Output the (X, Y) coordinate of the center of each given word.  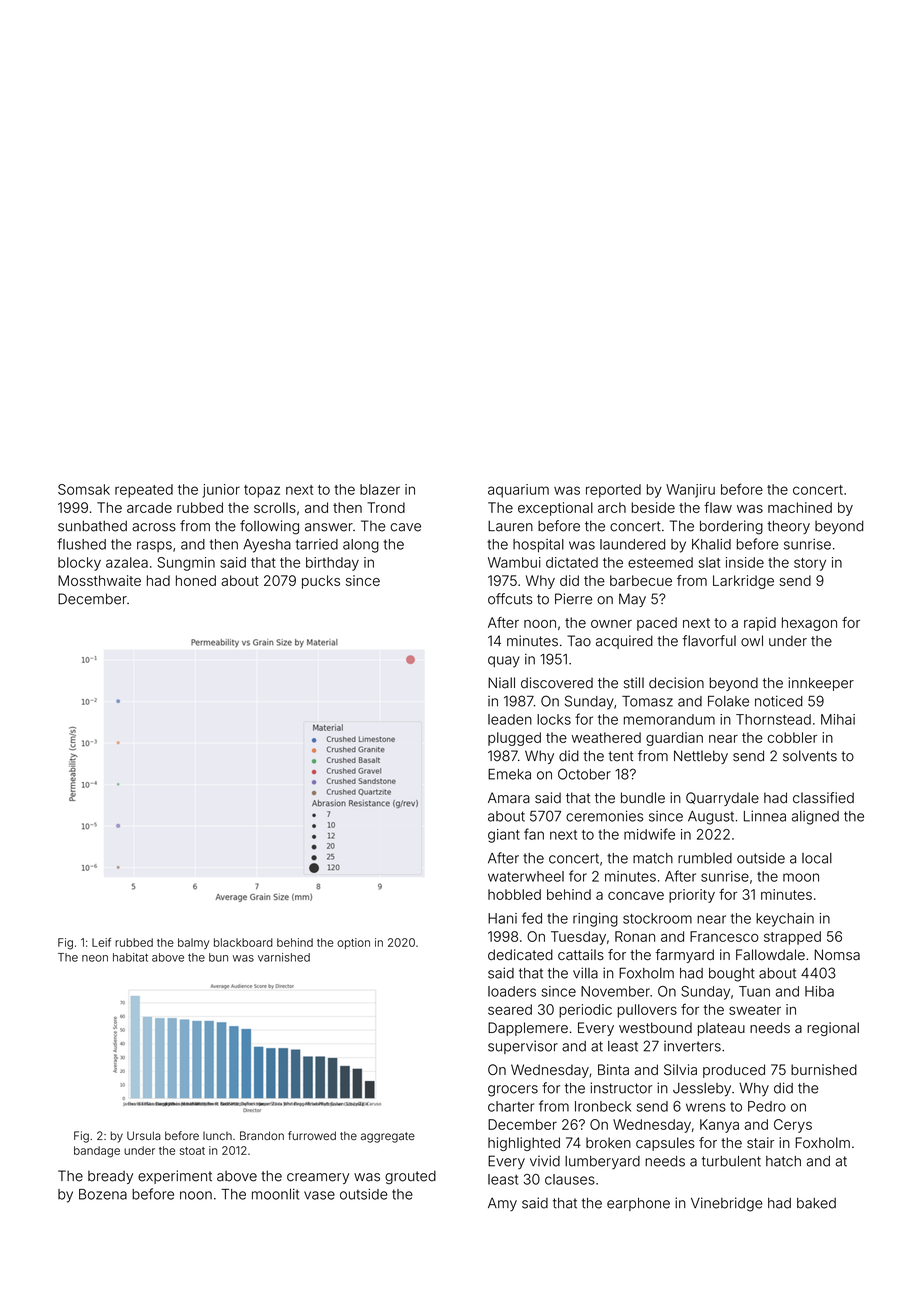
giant (504, 836)
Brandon (262, 1135)
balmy (193, 943)
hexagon (809, 624)
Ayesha (267, 546)
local (817, 858)
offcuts (510, 599)
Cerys (793, 1126)
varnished (284, 957)
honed (196, 580)
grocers (513, 1091)
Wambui (514, 562)
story (810, 564)
